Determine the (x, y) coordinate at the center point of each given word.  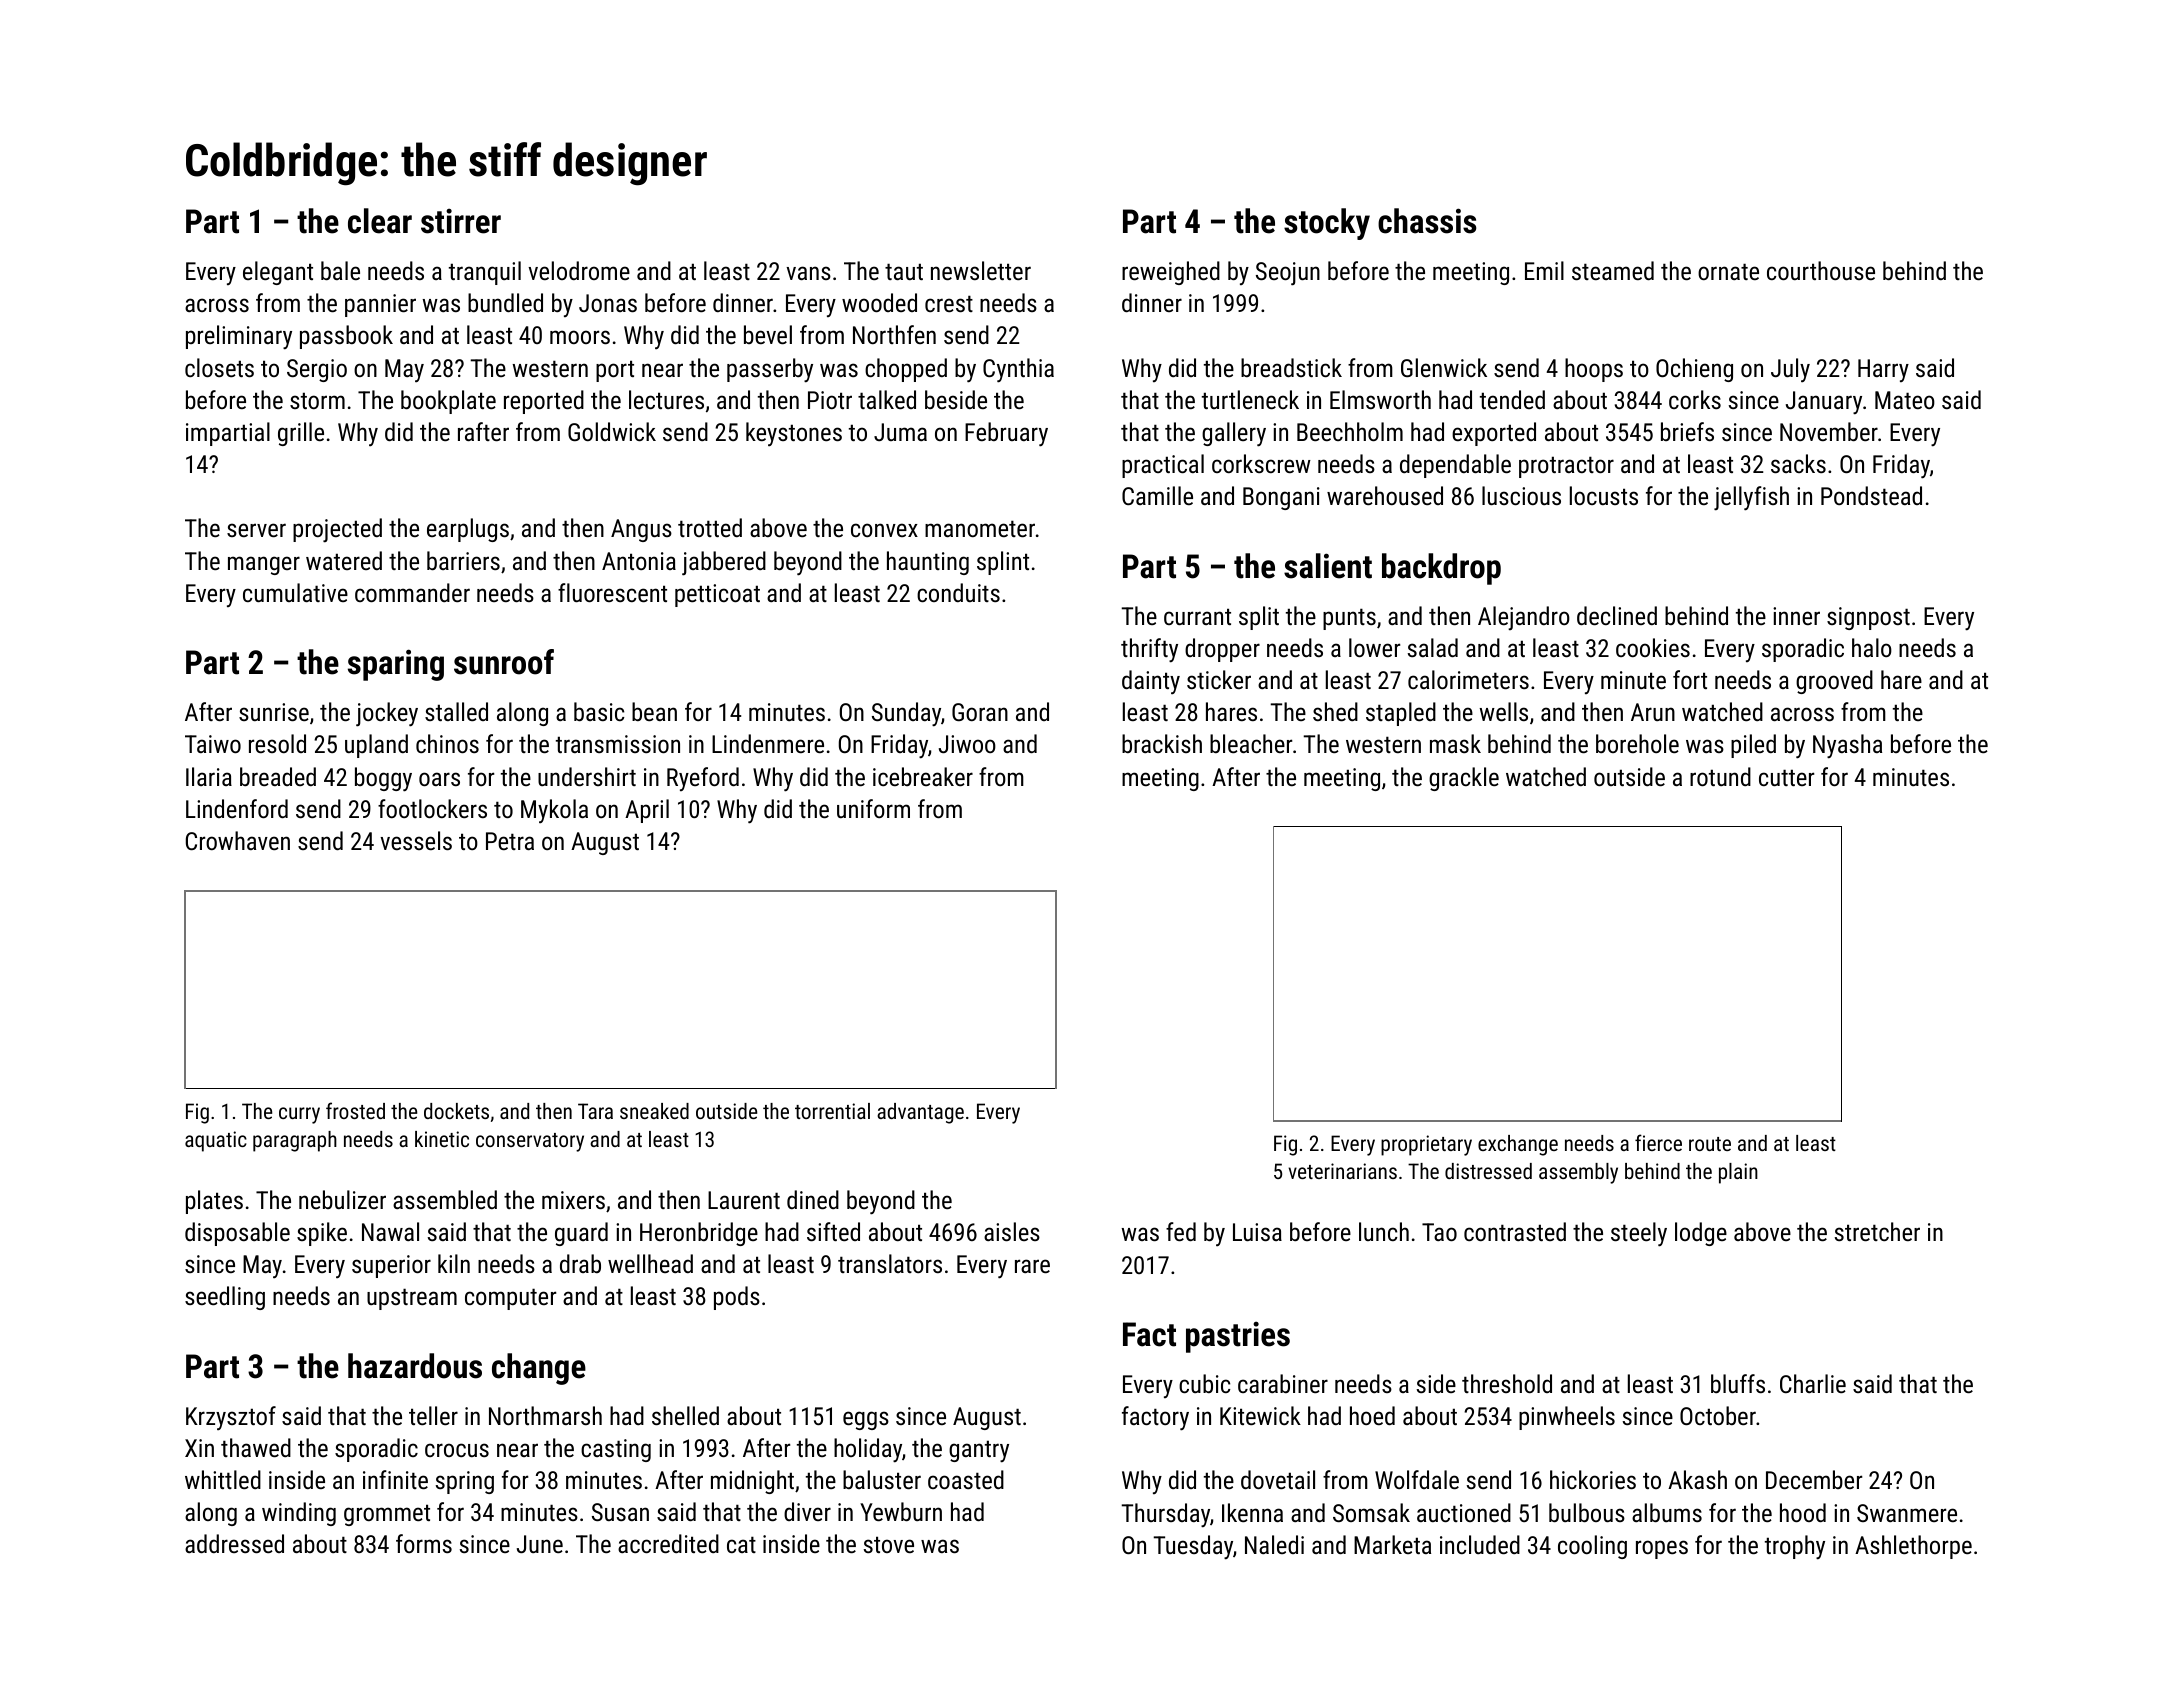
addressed (234, 1543)
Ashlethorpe (1913, 1547)
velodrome (579, 270)
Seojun (1288, 274)
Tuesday (1193, 1547)
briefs (1687, 431)
